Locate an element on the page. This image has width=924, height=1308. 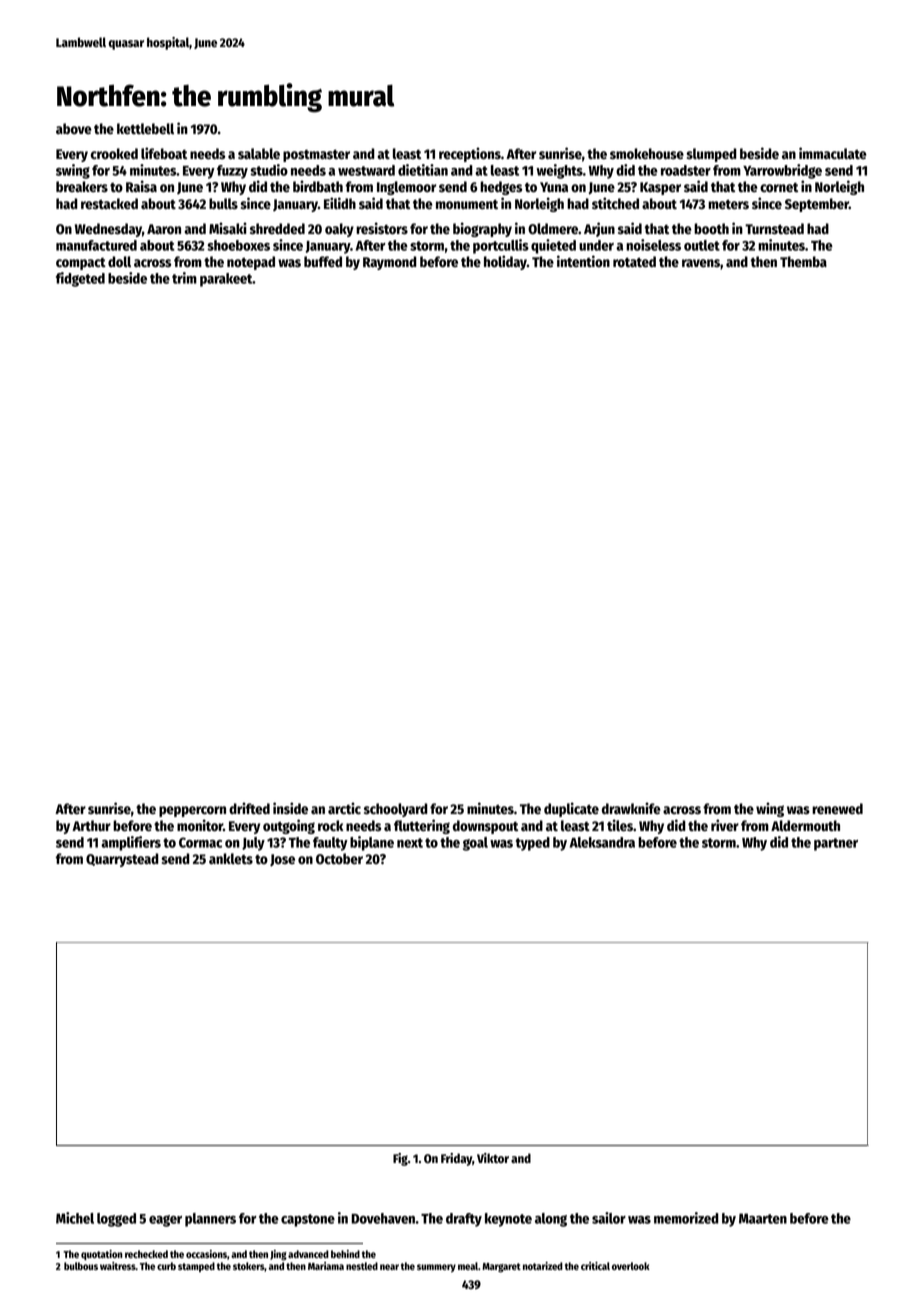
Jing is located at coordinates (278, 1255).
